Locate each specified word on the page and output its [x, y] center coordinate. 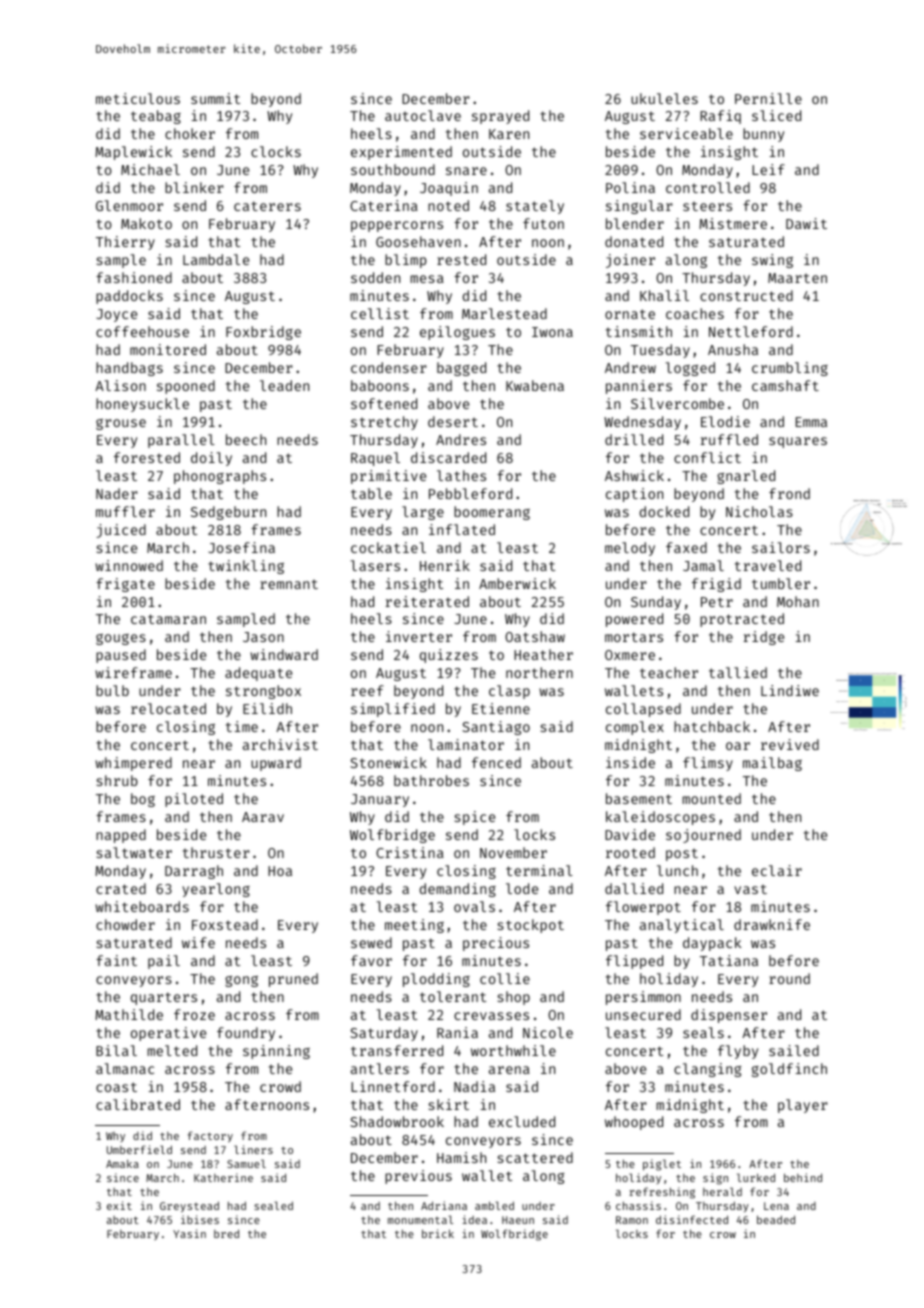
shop [513, 998]
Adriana [444, 1205]
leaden [284, 385]
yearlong [216, 890]
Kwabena [535, 385]
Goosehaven [418, 241]
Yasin [189, 1233]
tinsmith [639, 331]
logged [690, 369]
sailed [794, 1050]
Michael [150, 169]
